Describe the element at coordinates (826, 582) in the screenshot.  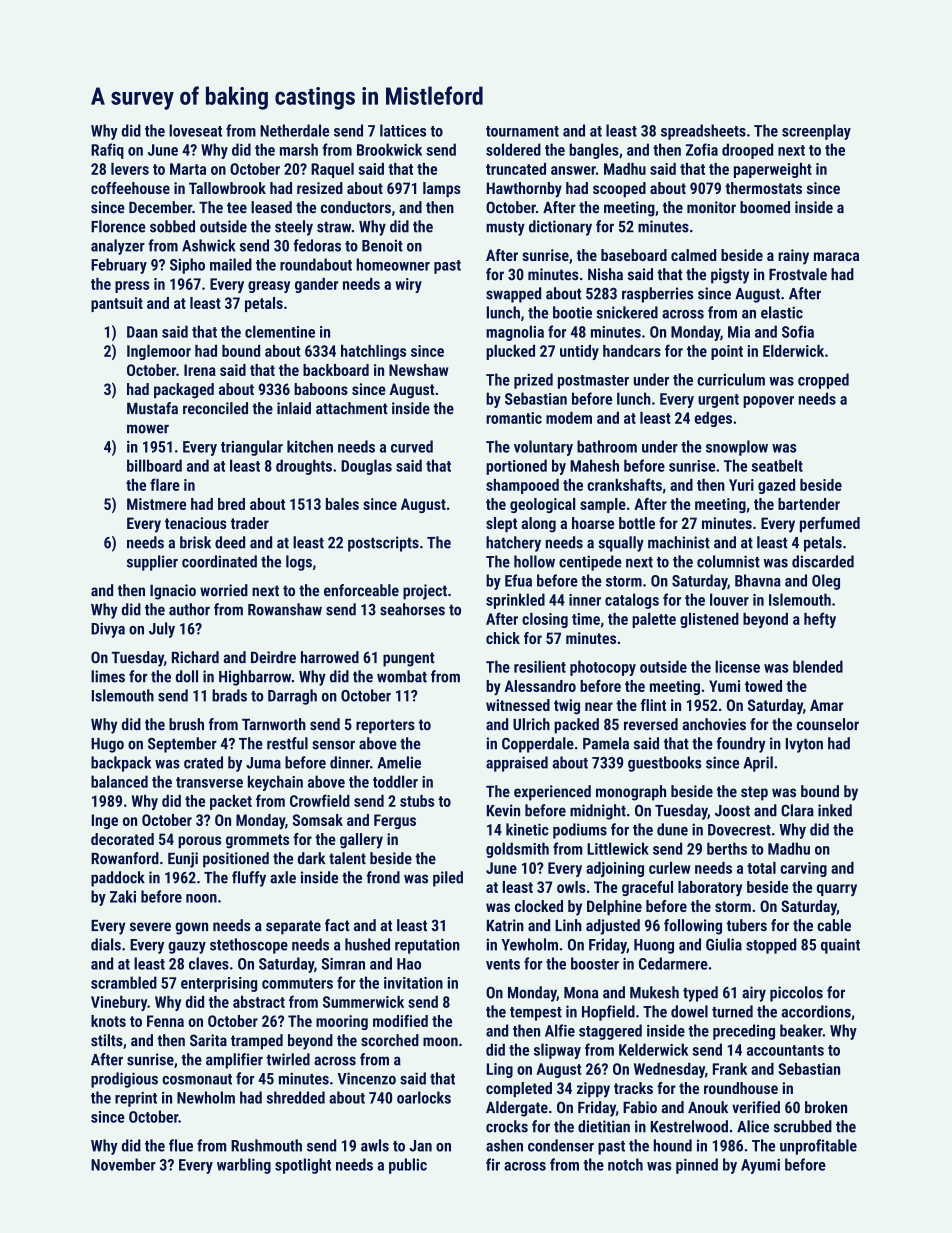
I see `Oleg` at that location.
